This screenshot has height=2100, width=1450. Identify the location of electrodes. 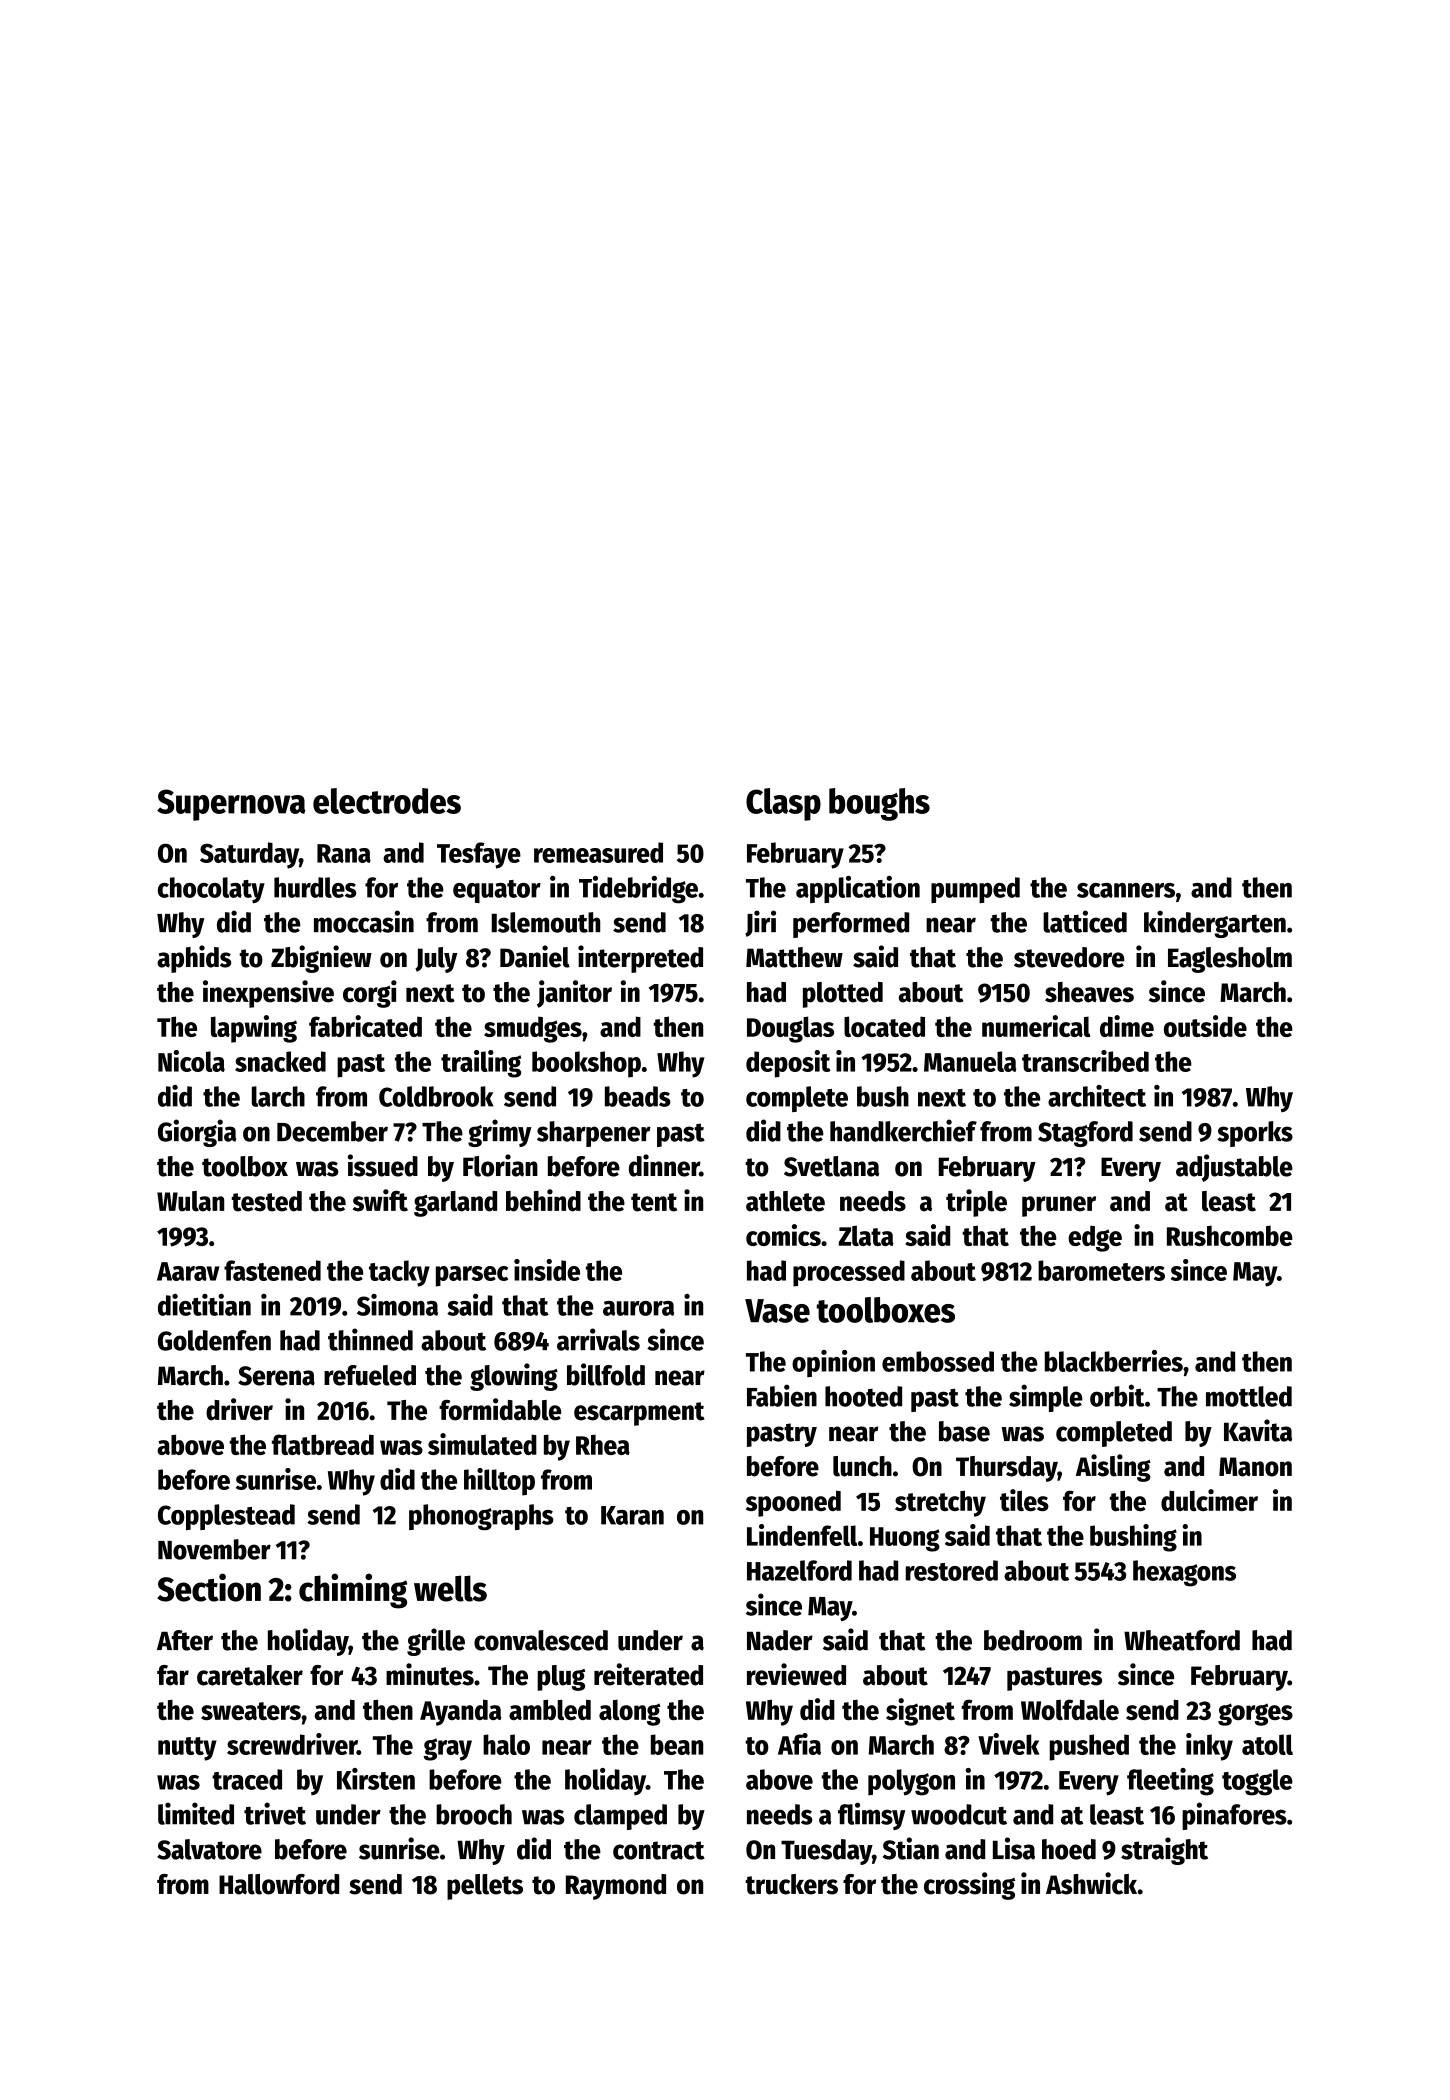
(387, 801).
